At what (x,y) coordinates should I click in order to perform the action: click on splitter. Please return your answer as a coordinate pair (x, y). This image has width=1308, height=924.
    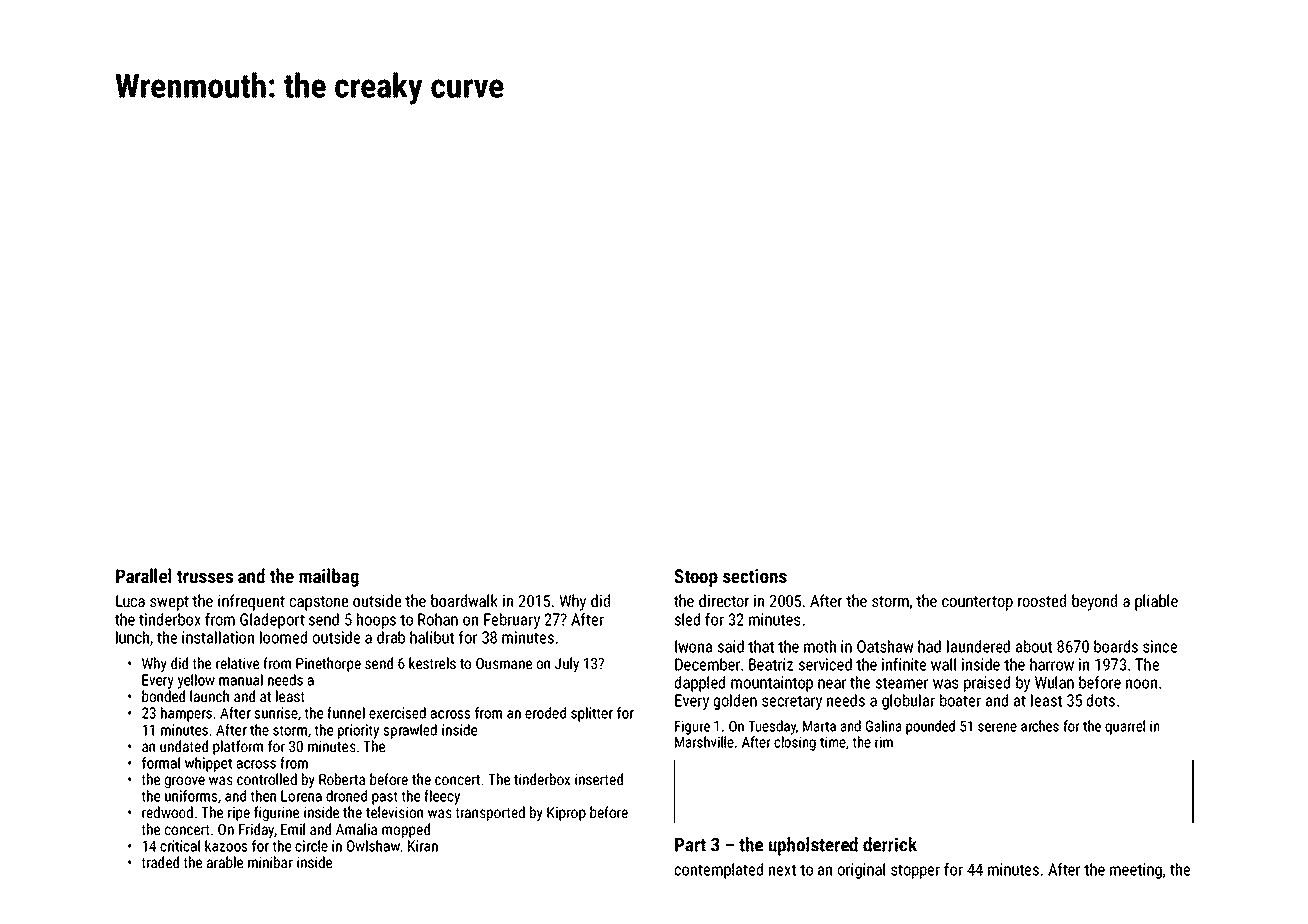
    Looking at the image, I should click on (592, 714).
